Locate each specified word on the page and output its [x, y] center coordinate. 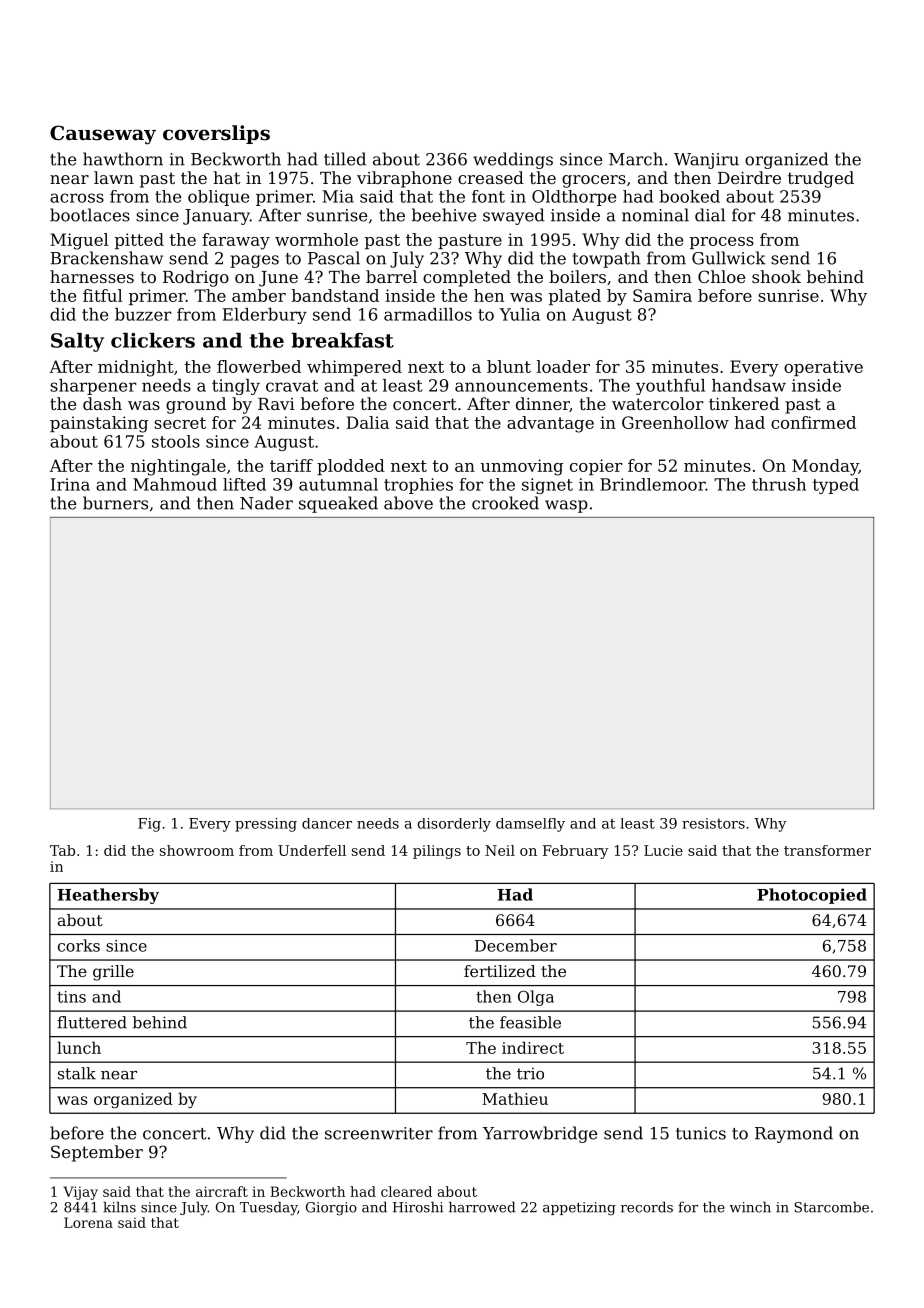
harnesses [92, 276]
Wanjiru [706, 161]
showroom [197, 850]
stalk [77, 1073]
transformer [827, 850]
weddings [513, 160]
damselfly [530, 825]
